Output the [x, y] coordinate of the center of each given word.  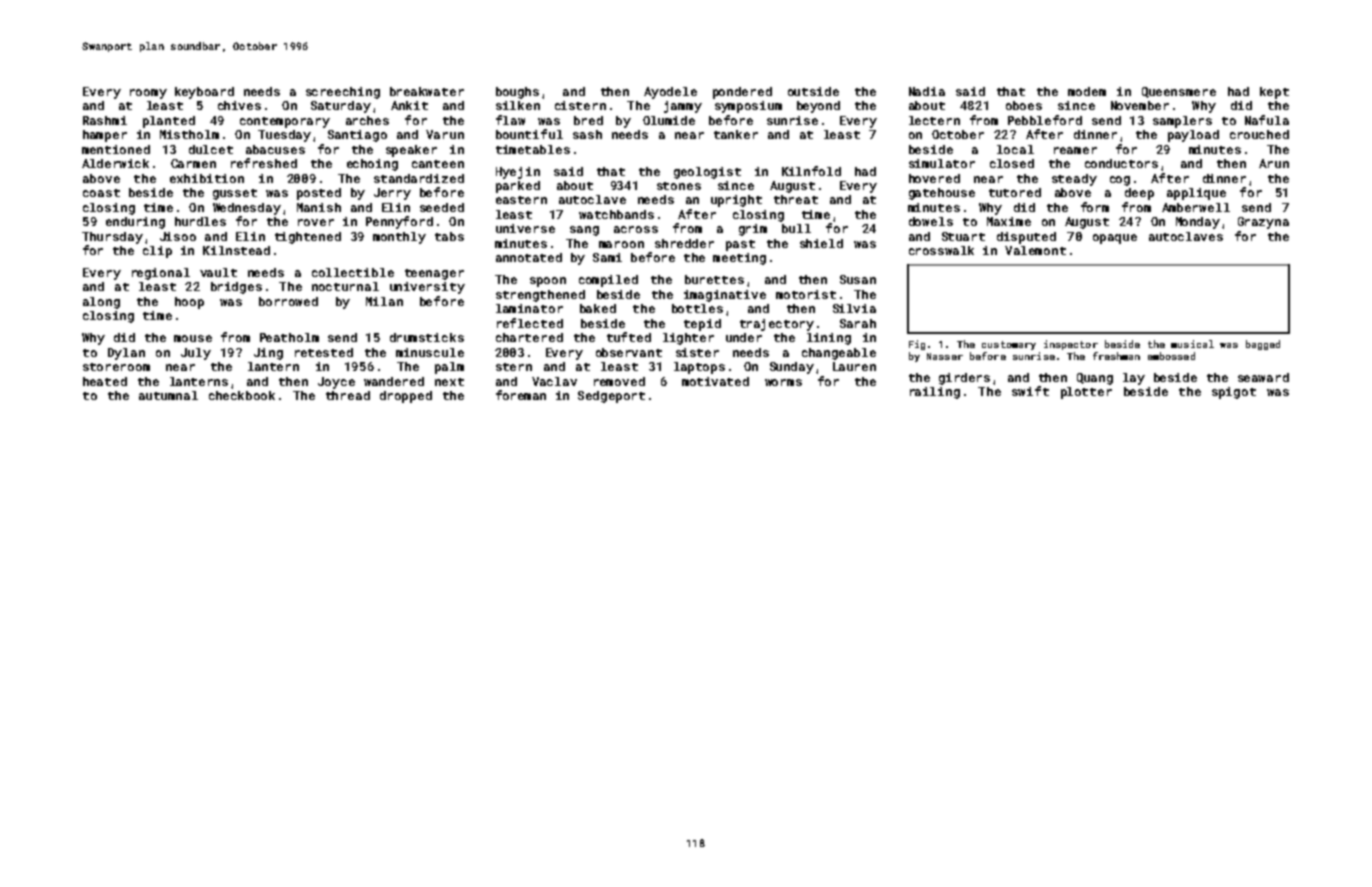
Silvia [854, 308]
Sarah [858, 323]
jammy [683, 107]
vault [218, 272]
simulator [942, 163]
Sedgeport [611, 397]
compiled [608, 281]
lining [829, 339]
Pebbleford [1045, 120]
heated [105, 381]
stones [679, 186]
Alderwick [115, 163]
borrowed [288, 301]
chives [239, 105]
